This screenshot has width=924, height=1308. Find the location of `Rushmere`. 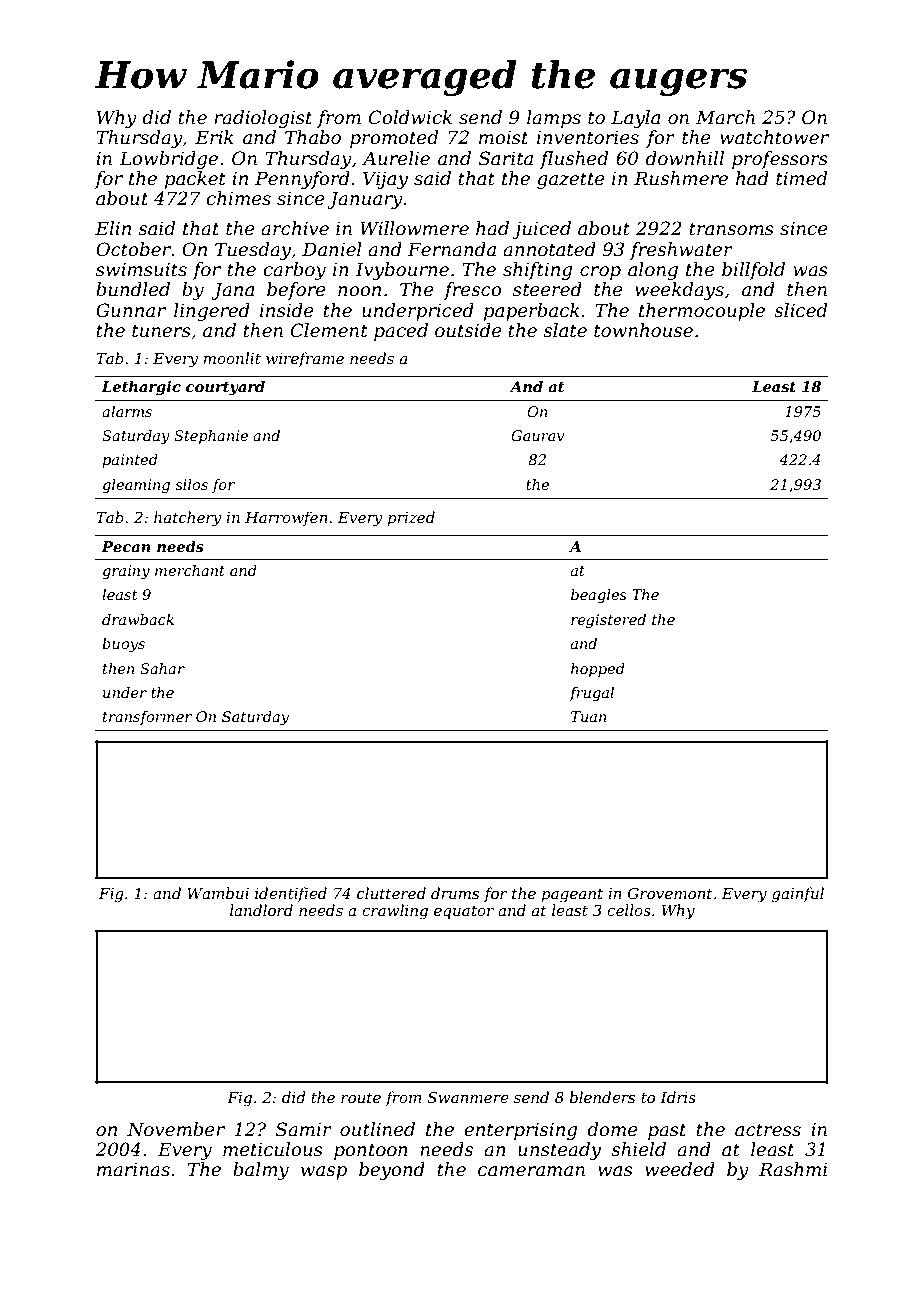

Rushmere is located at coordinates (681, 178).
